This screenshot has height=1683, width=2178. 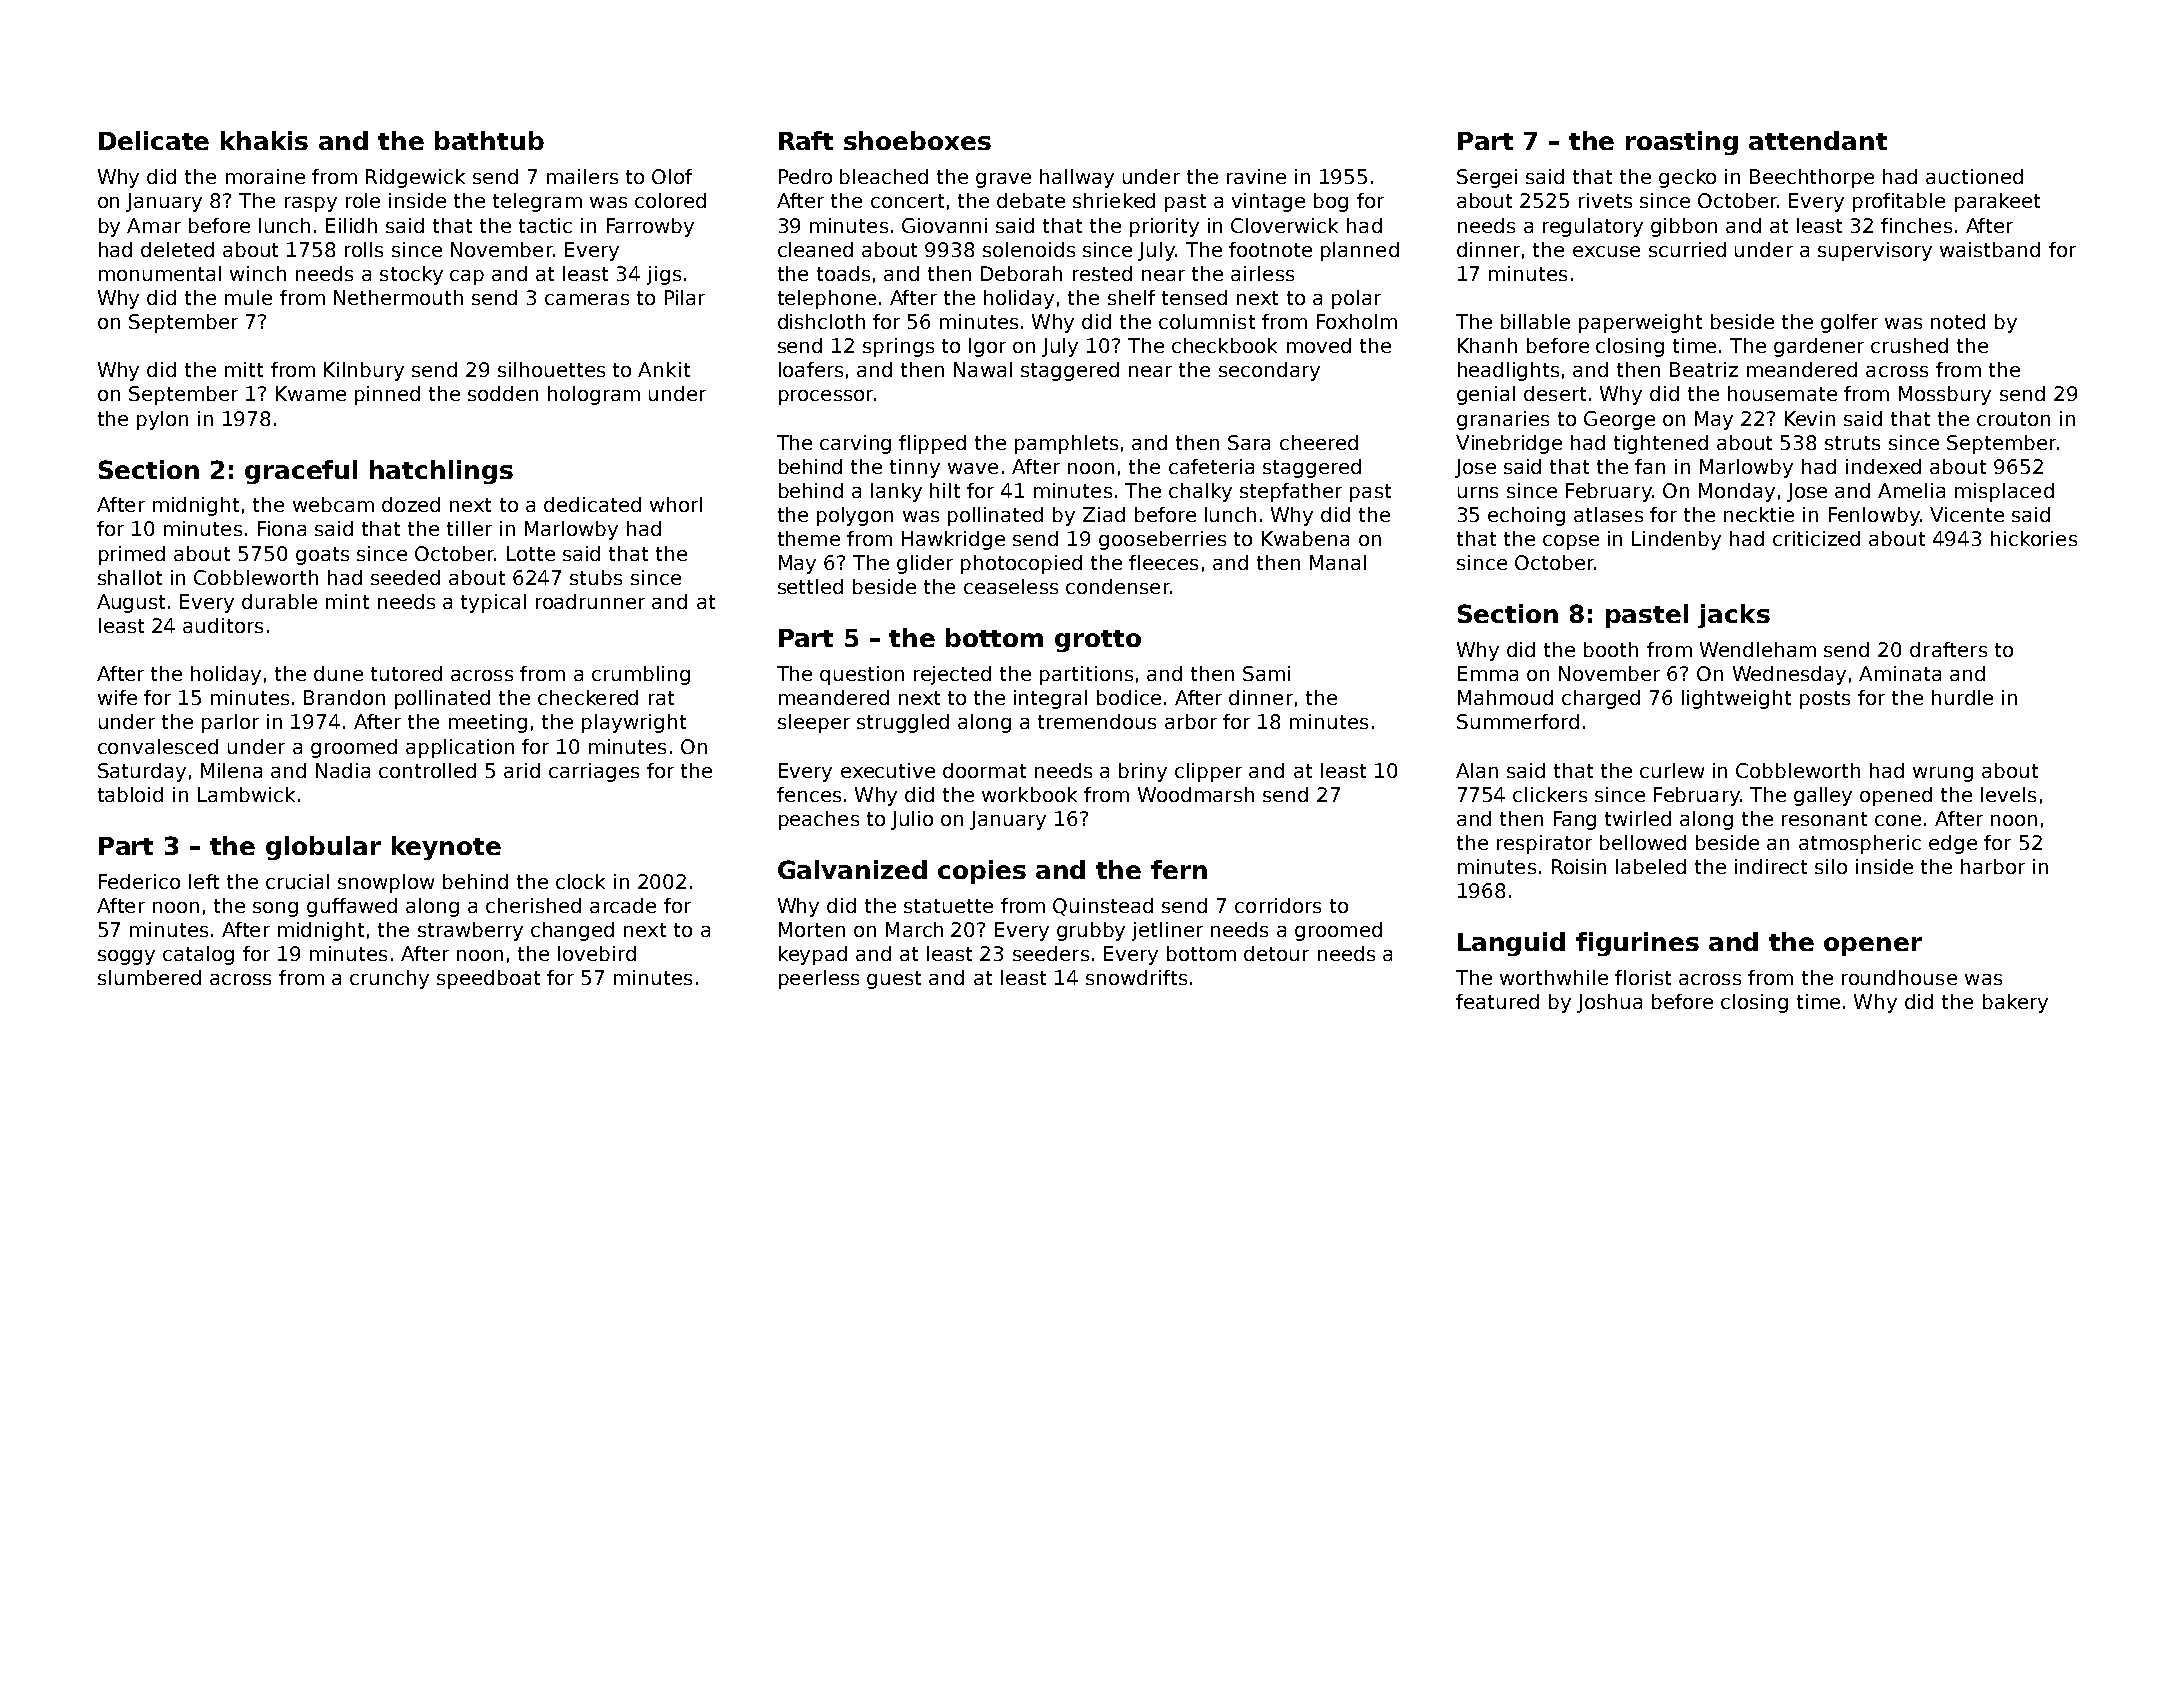 What do you see at coordinates (1945, 395) in the screenshot?
I see `Mossbury` at bounding box center [1945, 395].
